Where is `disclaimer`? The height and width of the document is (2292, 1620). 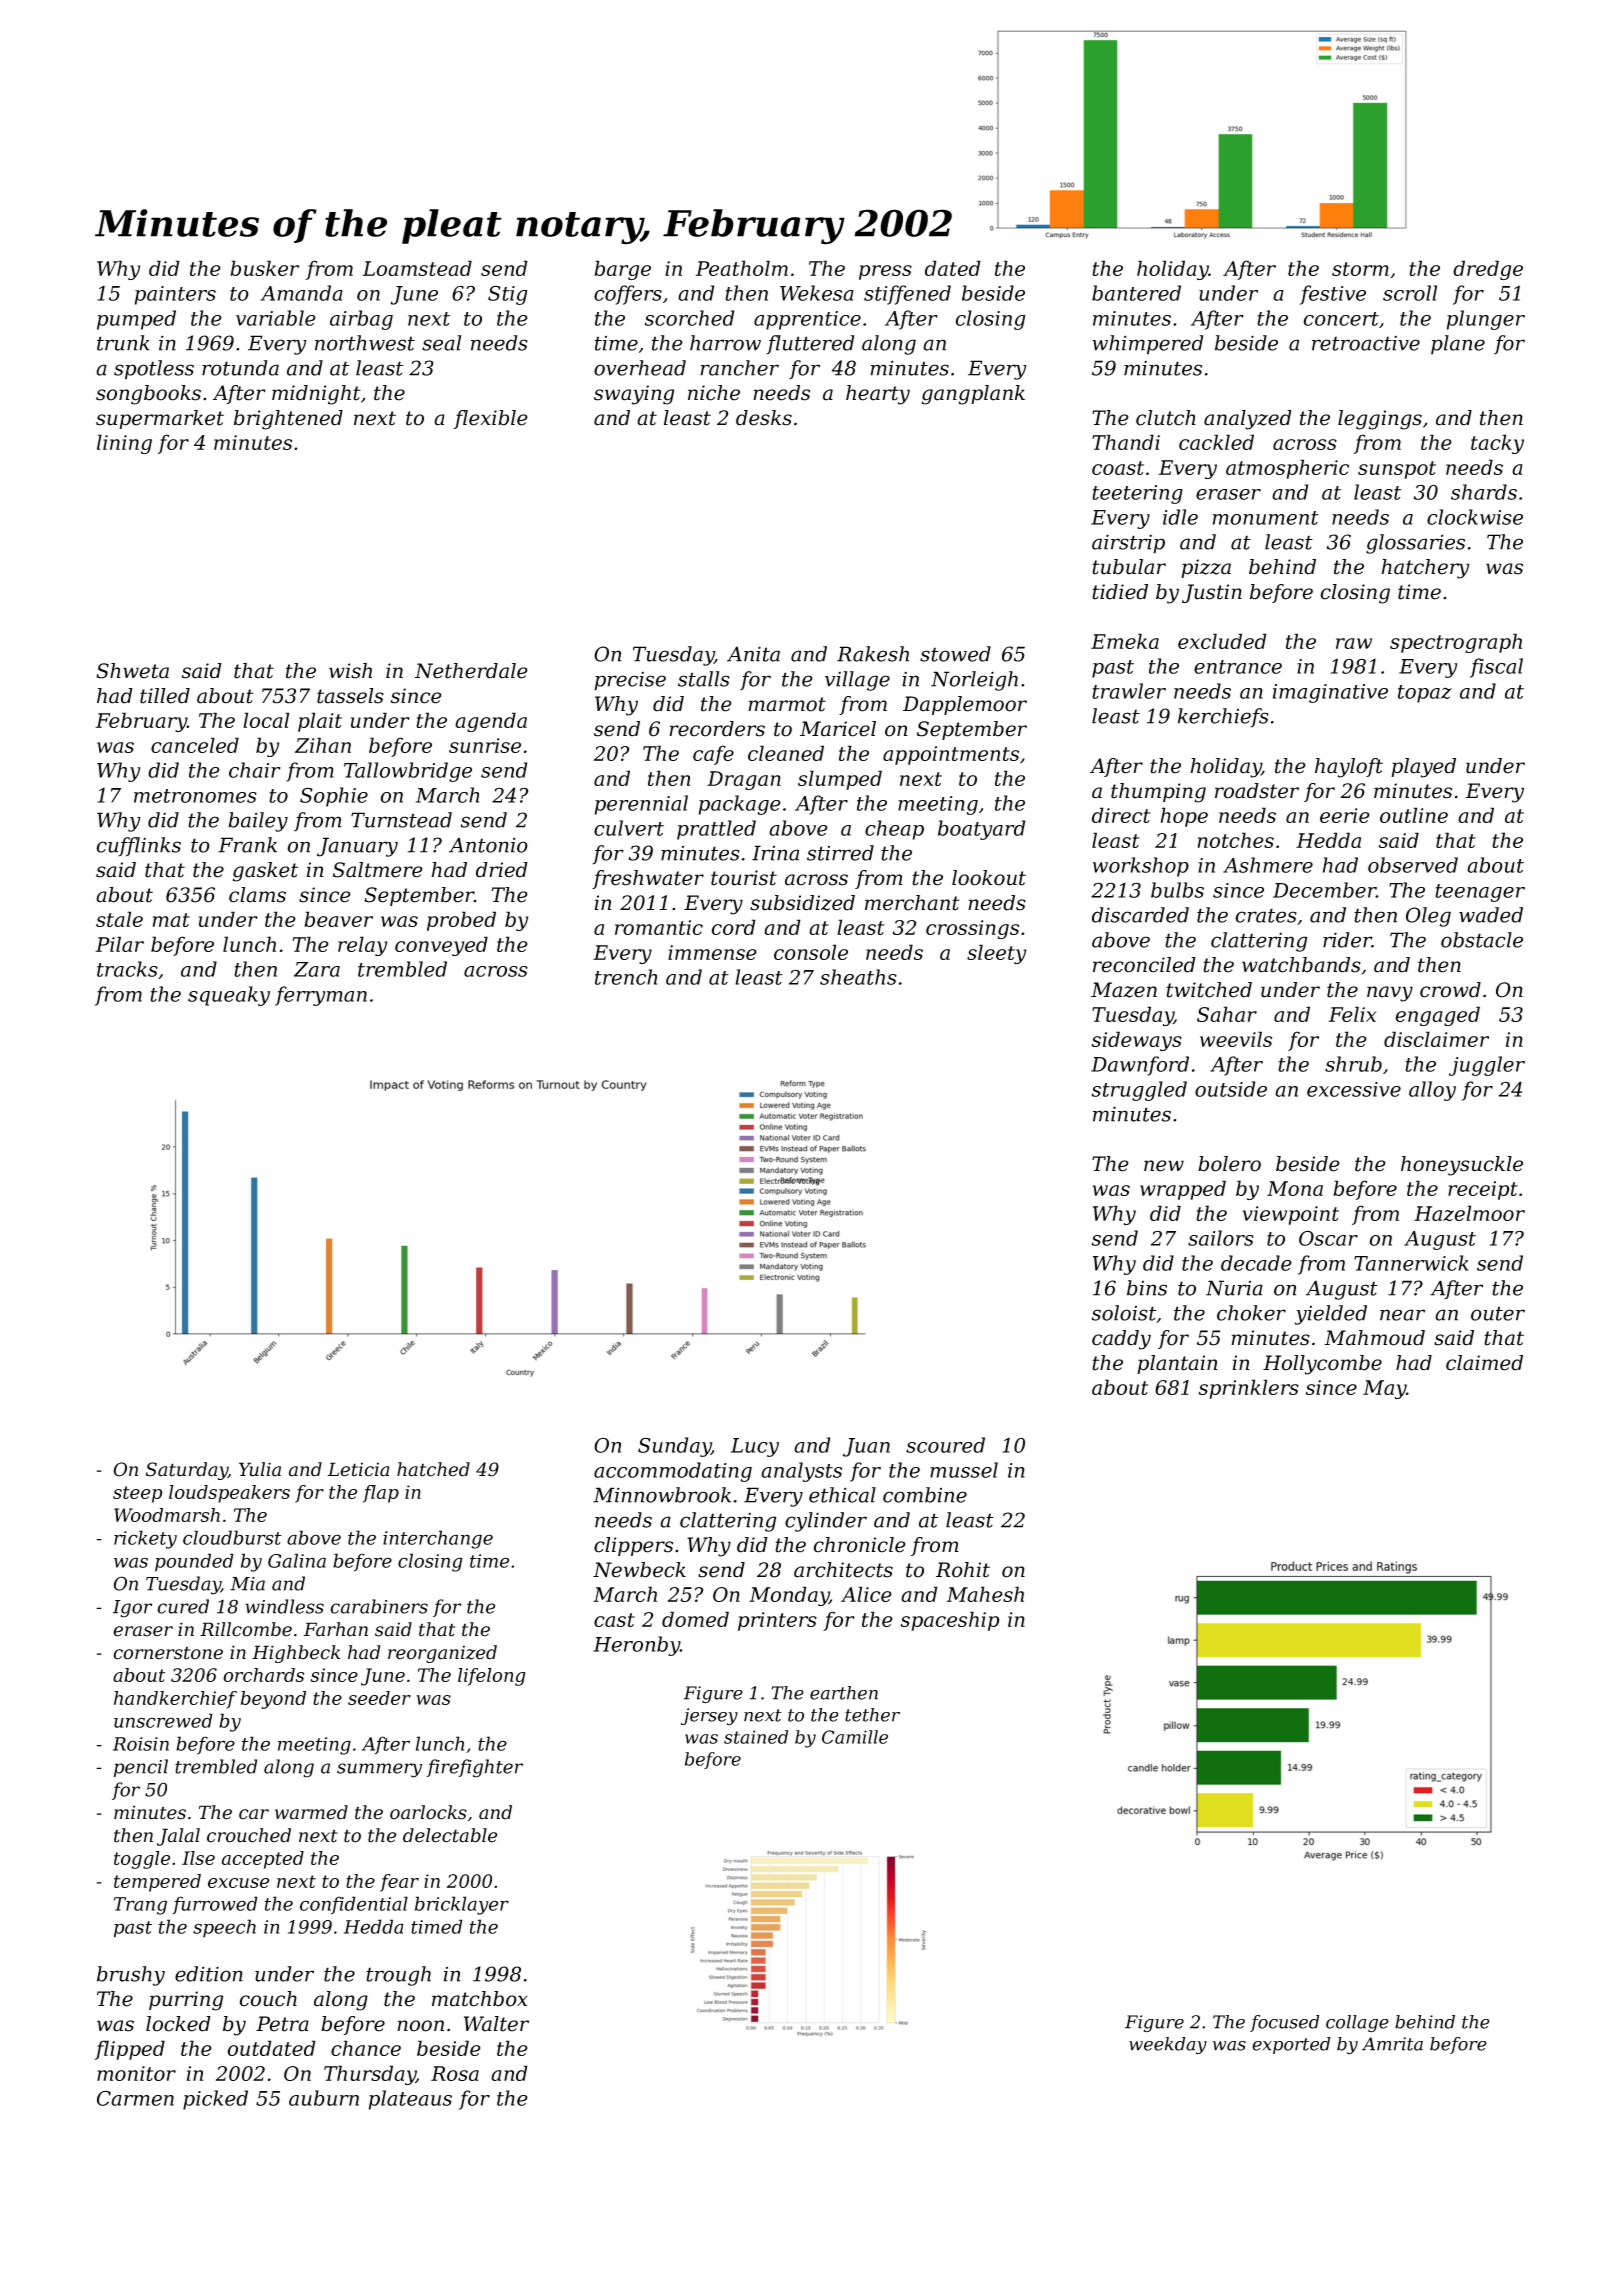 disclaimer is located at coordinates (1436, 1039).
